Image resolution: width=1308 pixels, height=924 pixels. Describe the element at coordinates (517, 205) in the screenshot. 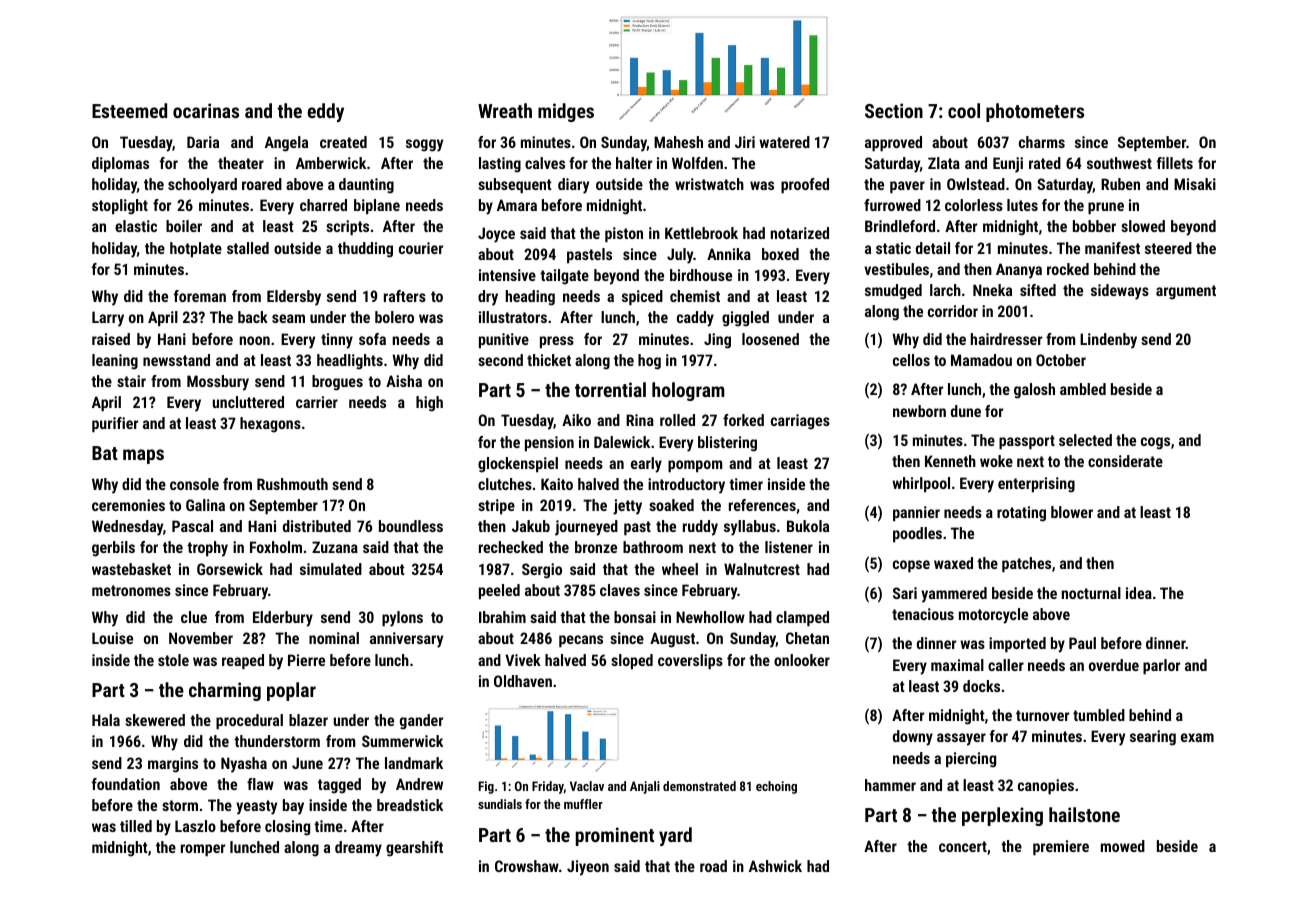

I see `Amara` at that location.
